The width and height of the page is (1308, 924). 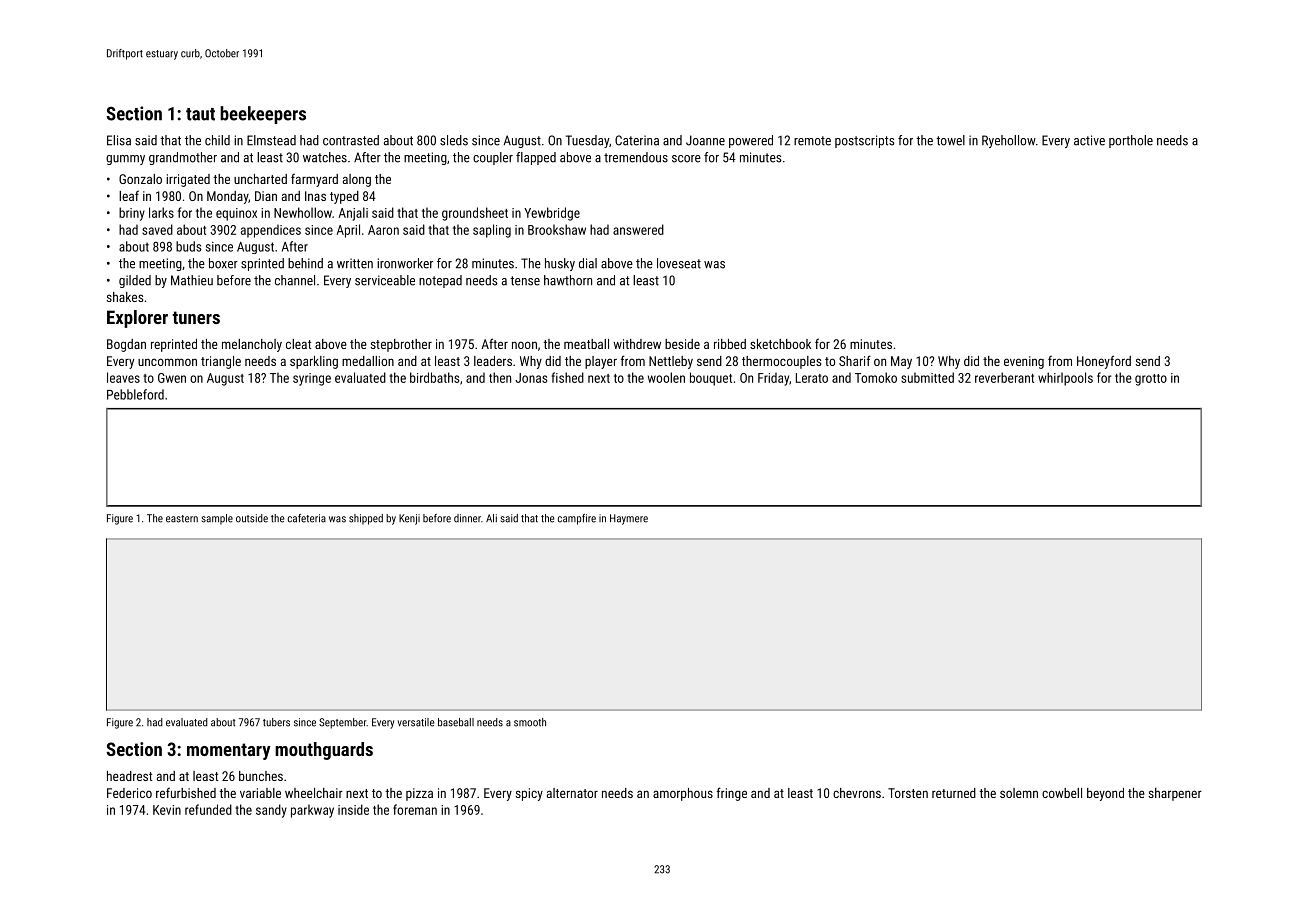 What do you see at coordinates (732, 794) in the page?
I see `fringe` at bounding box center [732, 794].
